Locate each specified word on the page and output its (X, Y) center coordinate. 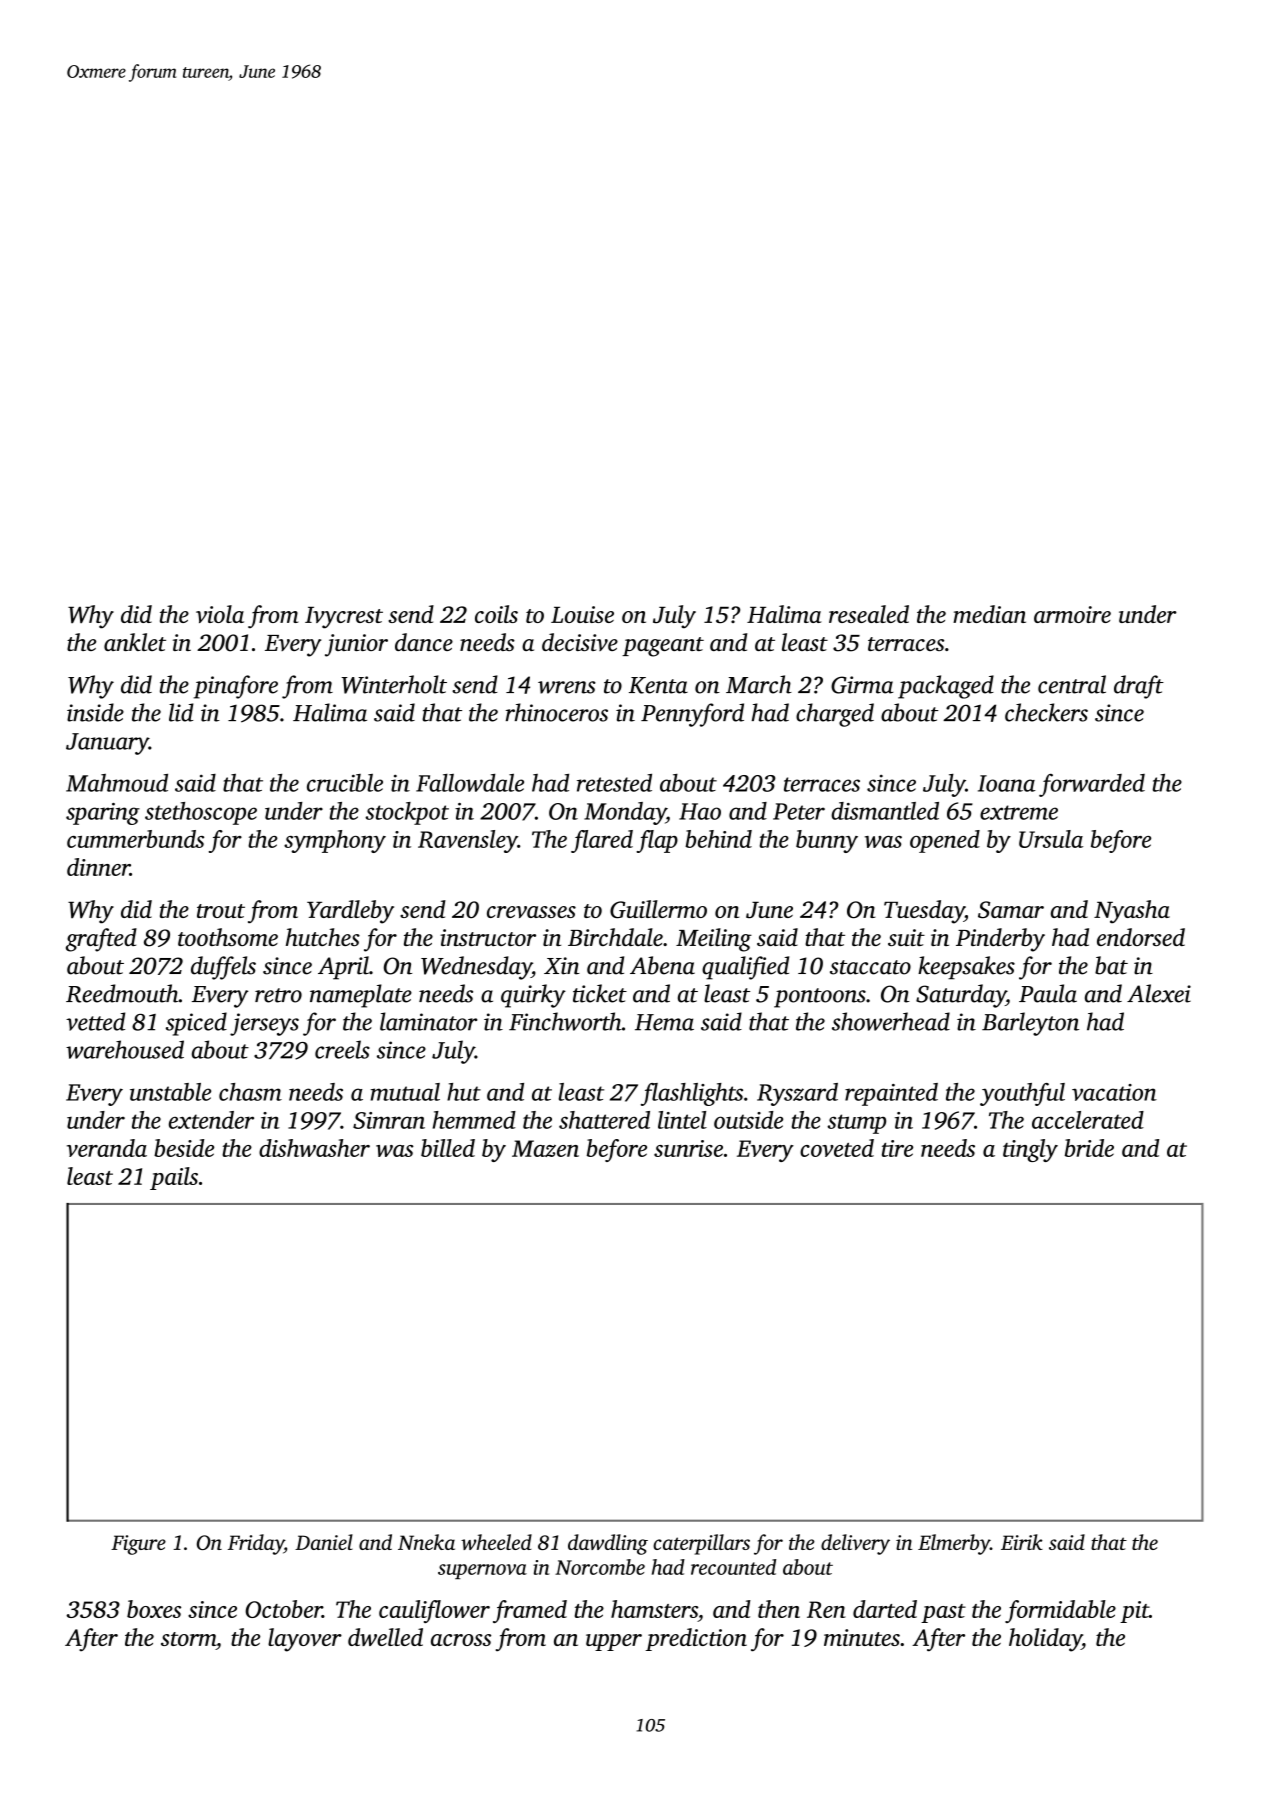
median (989, 614)
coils (496, 614)
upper (614, 1642)
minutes (862, 1637)
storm (188, 1639)
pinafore (236, 687)
